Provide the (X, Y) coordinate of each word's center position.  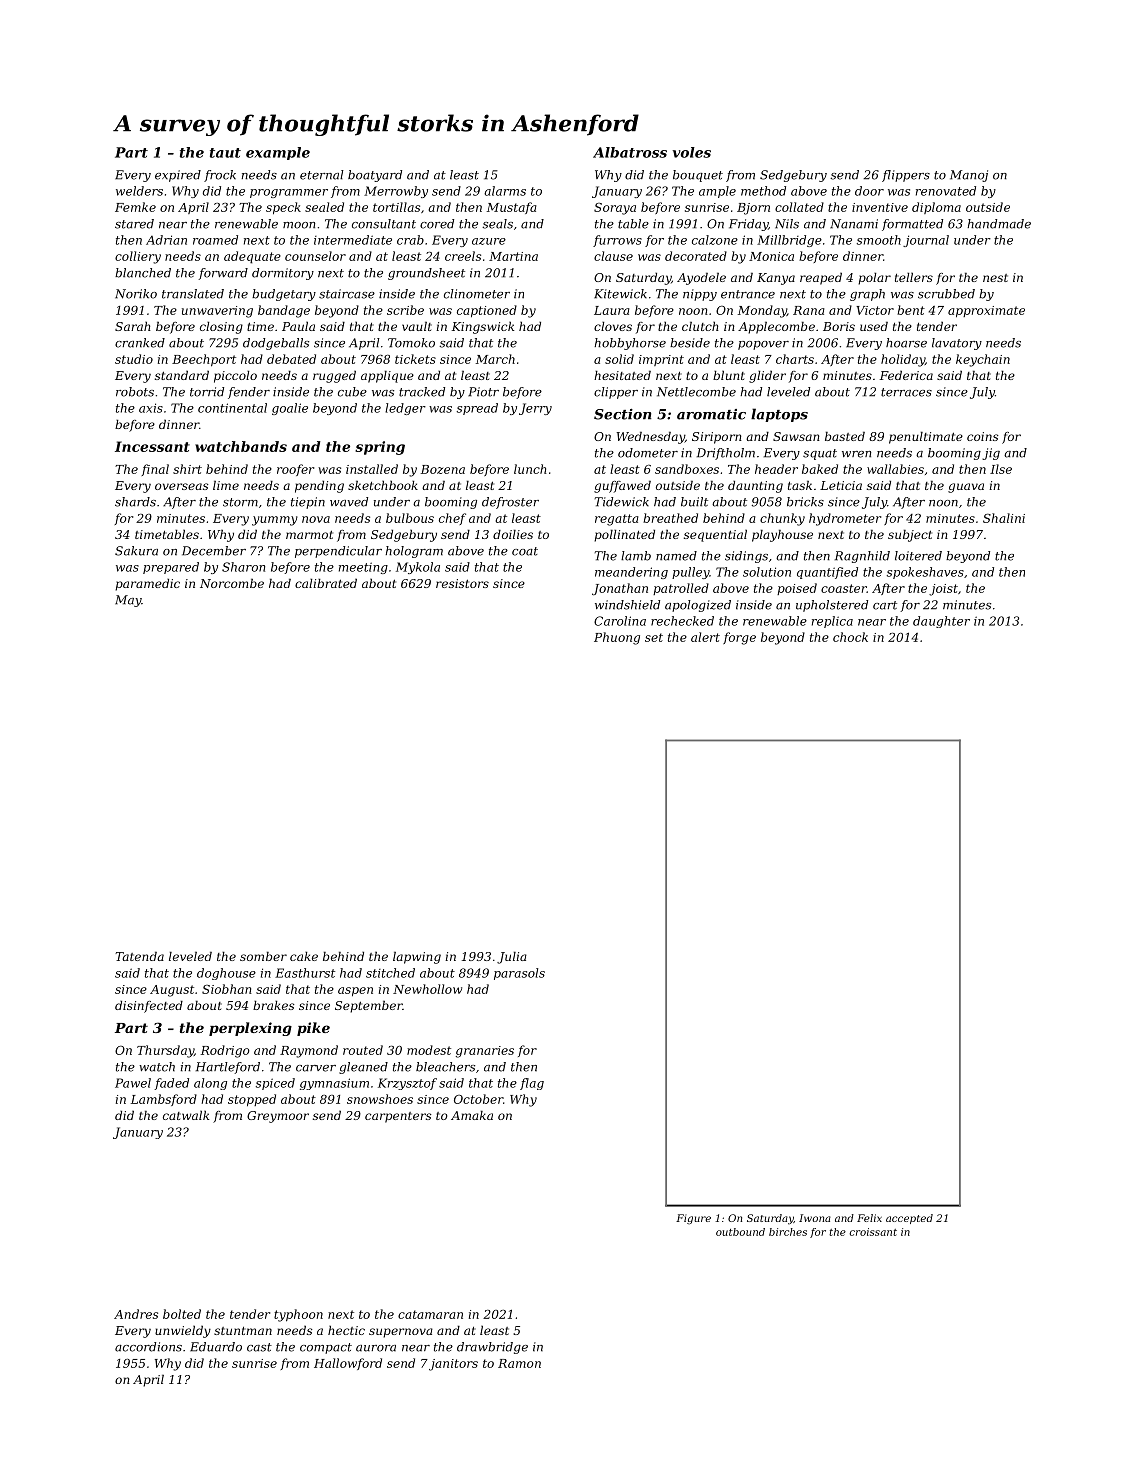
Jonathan (620, 589)
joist (943, 590)
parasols (519, 974)
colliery (138, 257)
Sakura (136, 551)
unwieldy (183, 1331)
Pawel (133, 1083)
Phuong (617, 638)
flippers (906, 176)
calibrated (326, 583)
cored (437, 224)
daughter (941, 622)
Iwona (815, 1218)
